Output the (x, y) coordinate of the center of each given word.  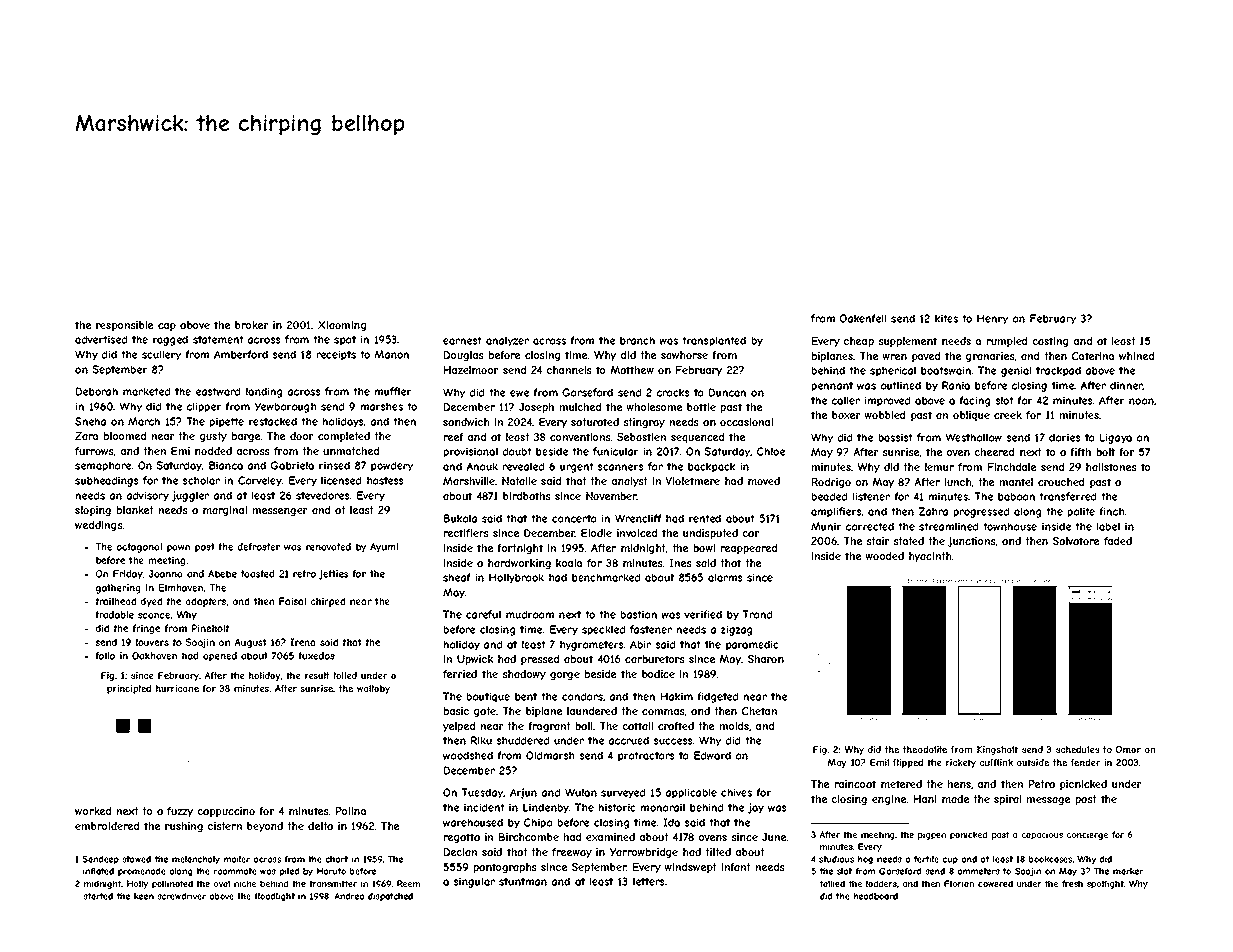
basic (456, 711)
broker (252, 325)
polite (1081, 512)
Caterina (1093, 356)
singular (474, 882)
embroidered (107, 826)
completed (344, 437)
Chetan (759, 711)
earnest (462, 341)
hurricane (177, 688)
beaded (829, 496)
